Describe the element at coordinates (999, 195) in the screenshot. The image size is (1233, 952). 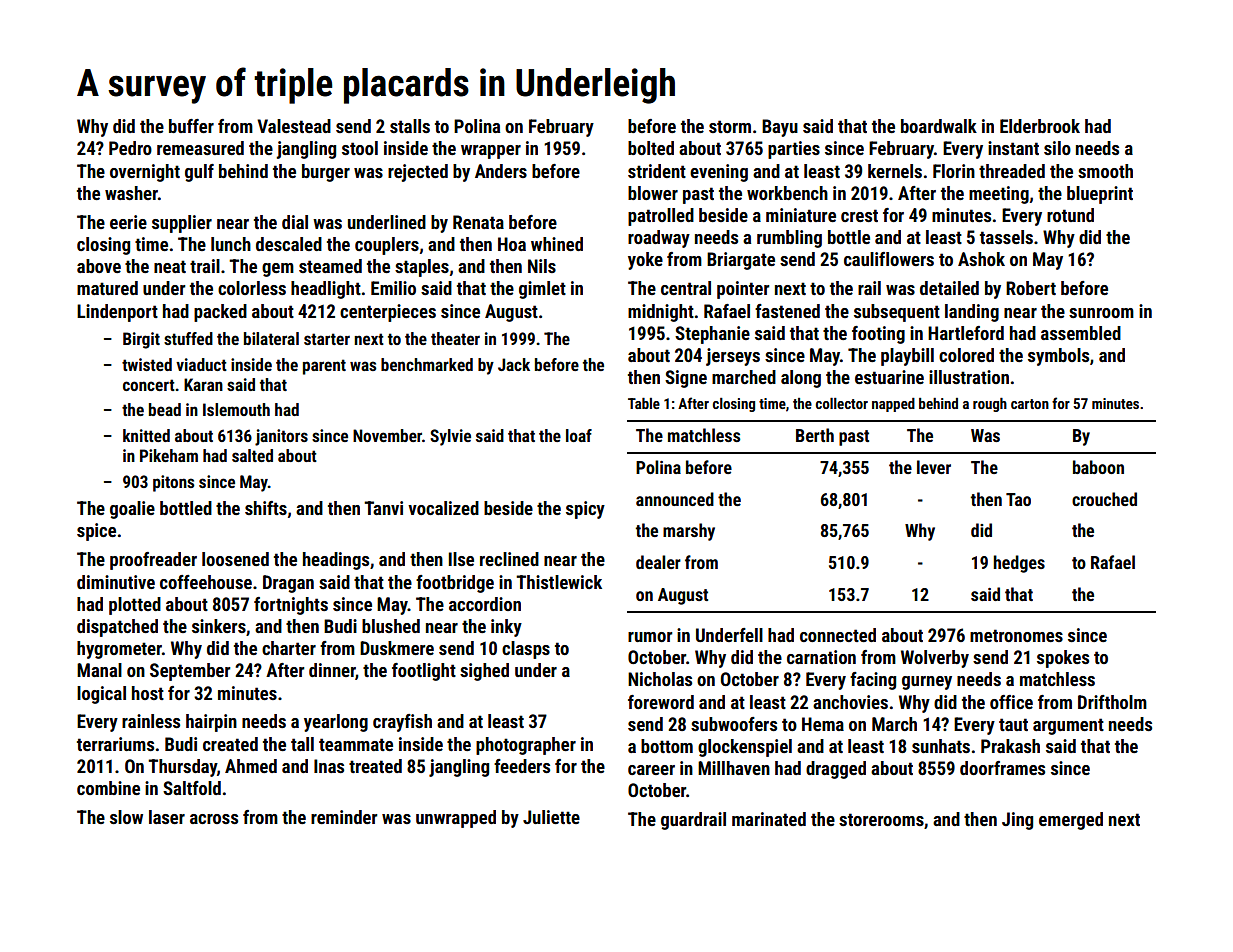
I see `meeting` at that location.
